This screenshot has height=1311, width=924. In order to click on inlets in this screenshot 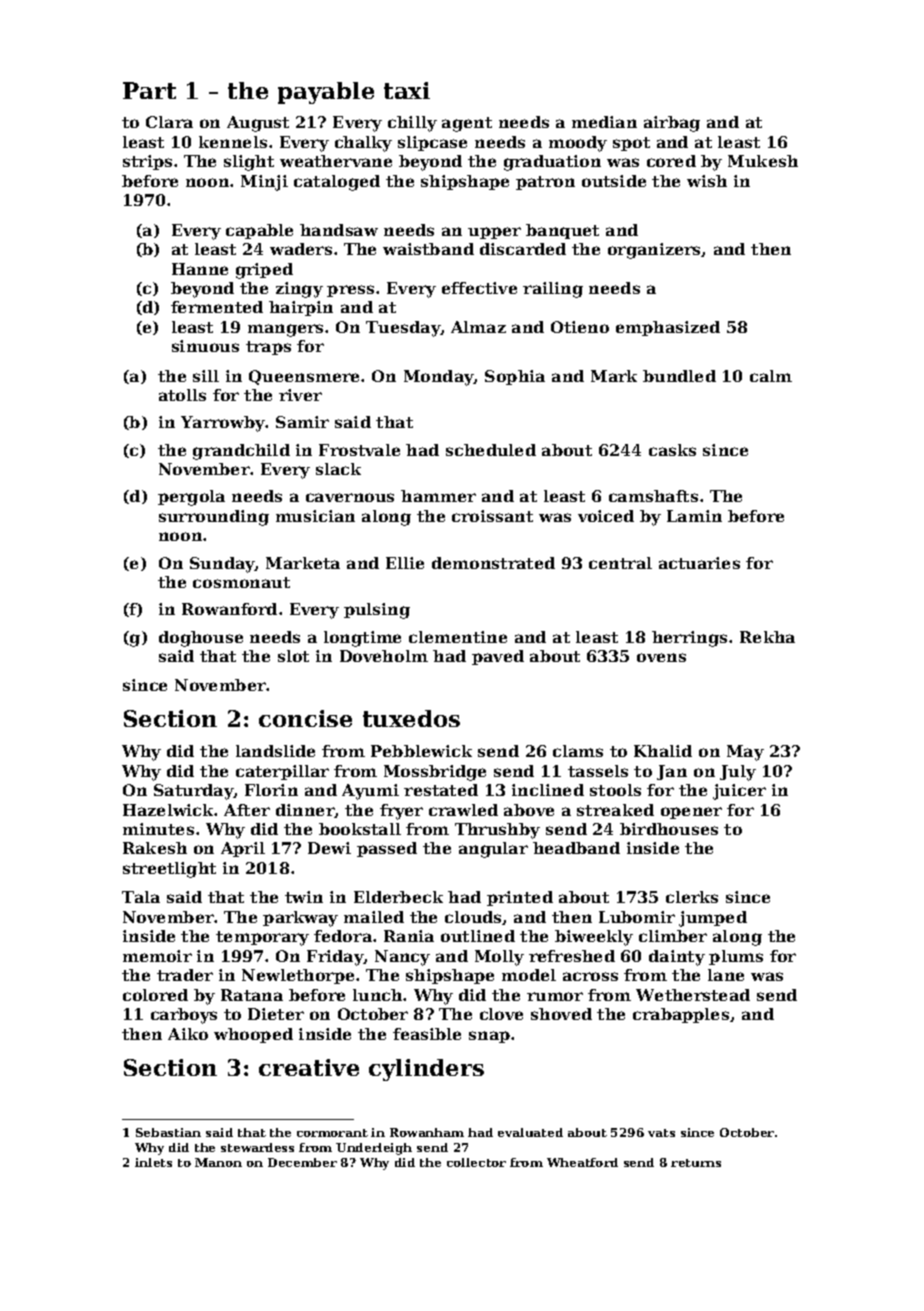, I will do `click(153, 1162)`.
